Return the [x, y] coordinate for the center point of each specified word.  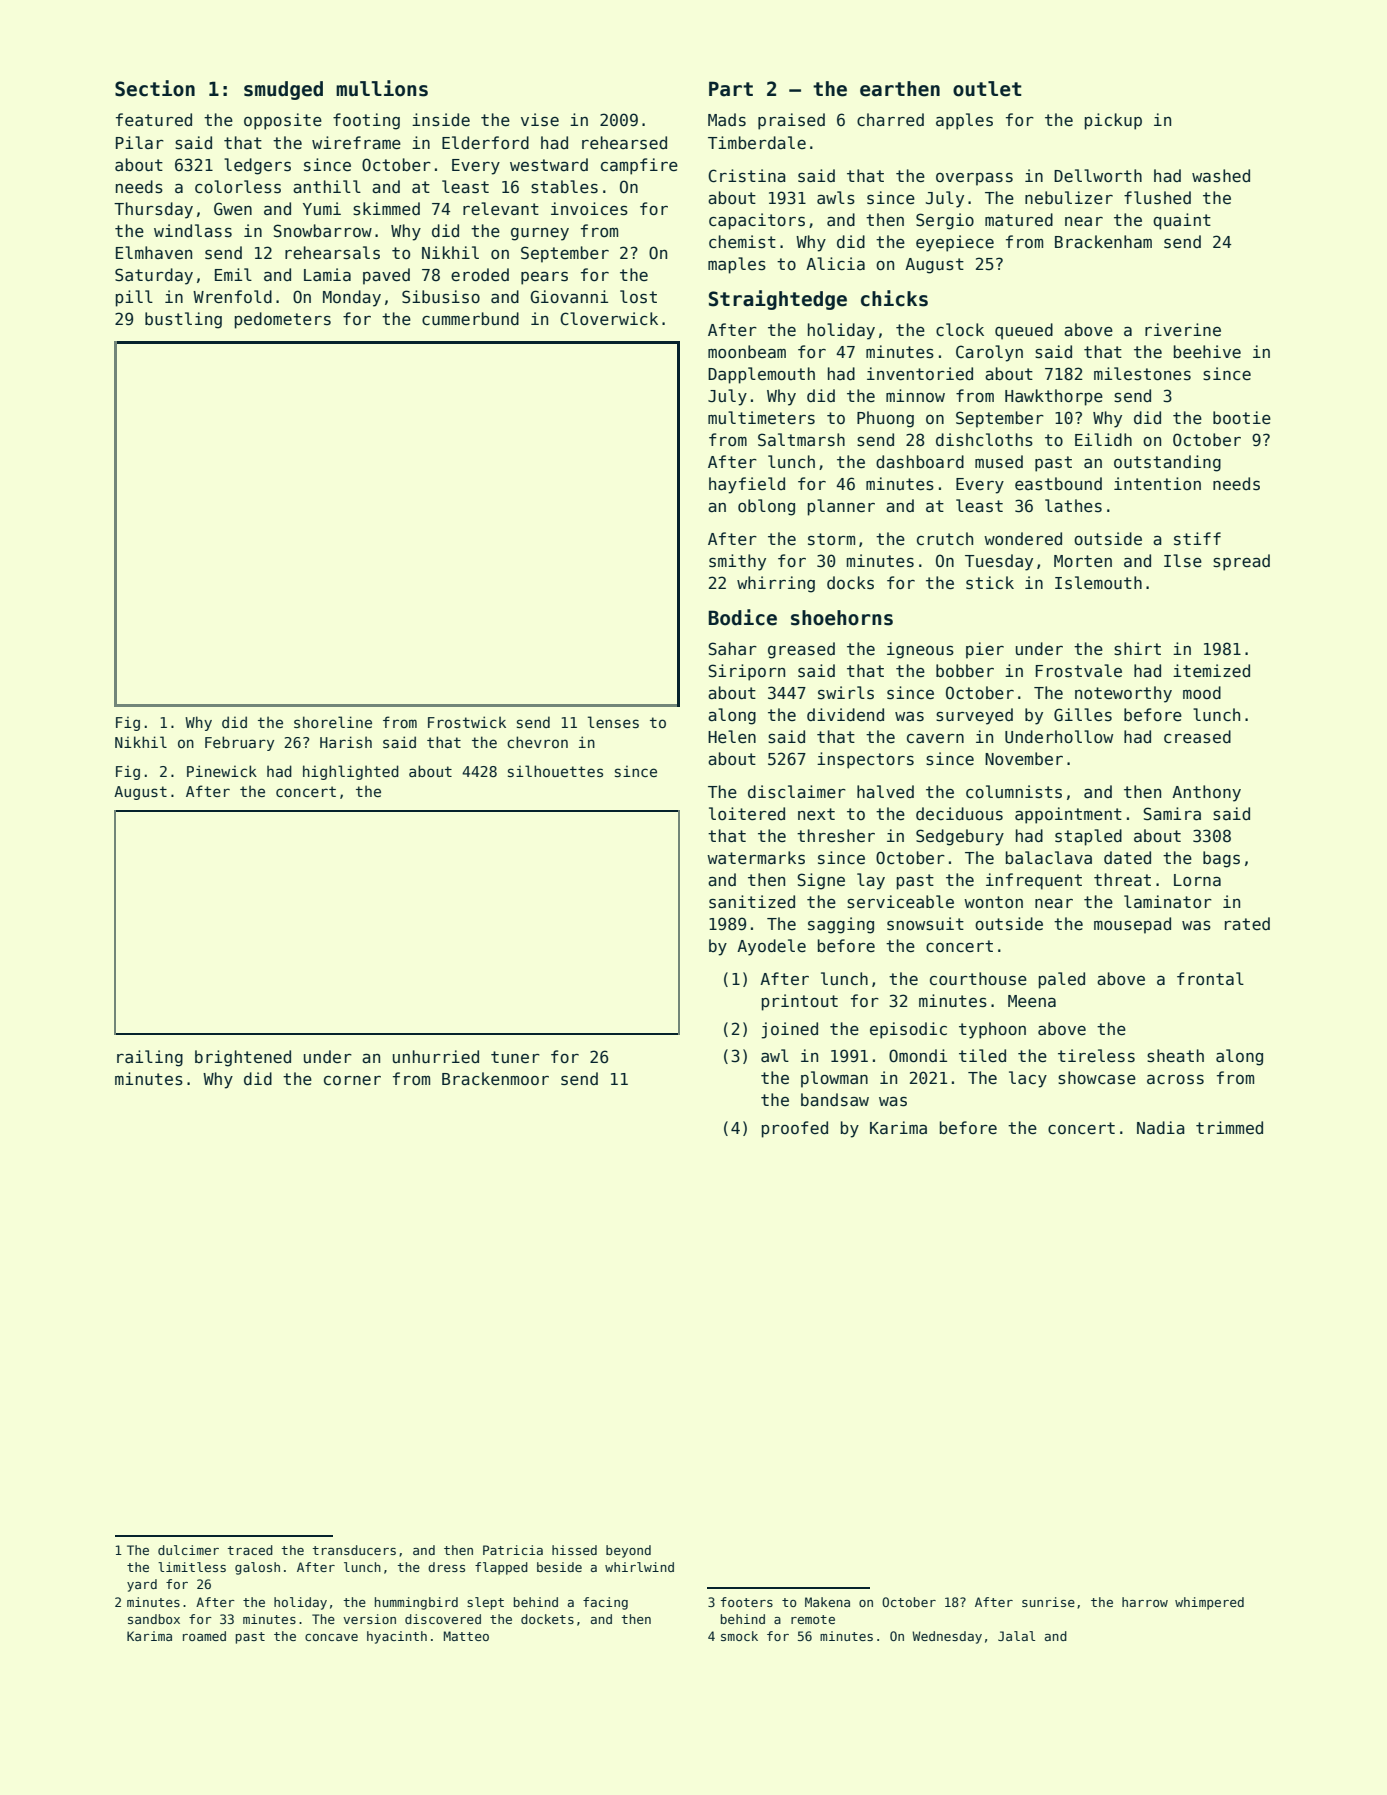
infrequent [1034, 881]
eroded [480, 275]
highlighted [351, 772]
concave [331, 1637]
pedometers [283, 320]
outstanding [1167, 463]
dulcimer [188, 1550]
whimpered [1209, 1603]
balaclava [1049, 858]
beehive [1207, 351]
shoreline [333, 722]
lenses [613, 722]
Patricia [513, 1550]
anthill [327, 186]
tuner [515, 1057]
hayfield [747, 485]
